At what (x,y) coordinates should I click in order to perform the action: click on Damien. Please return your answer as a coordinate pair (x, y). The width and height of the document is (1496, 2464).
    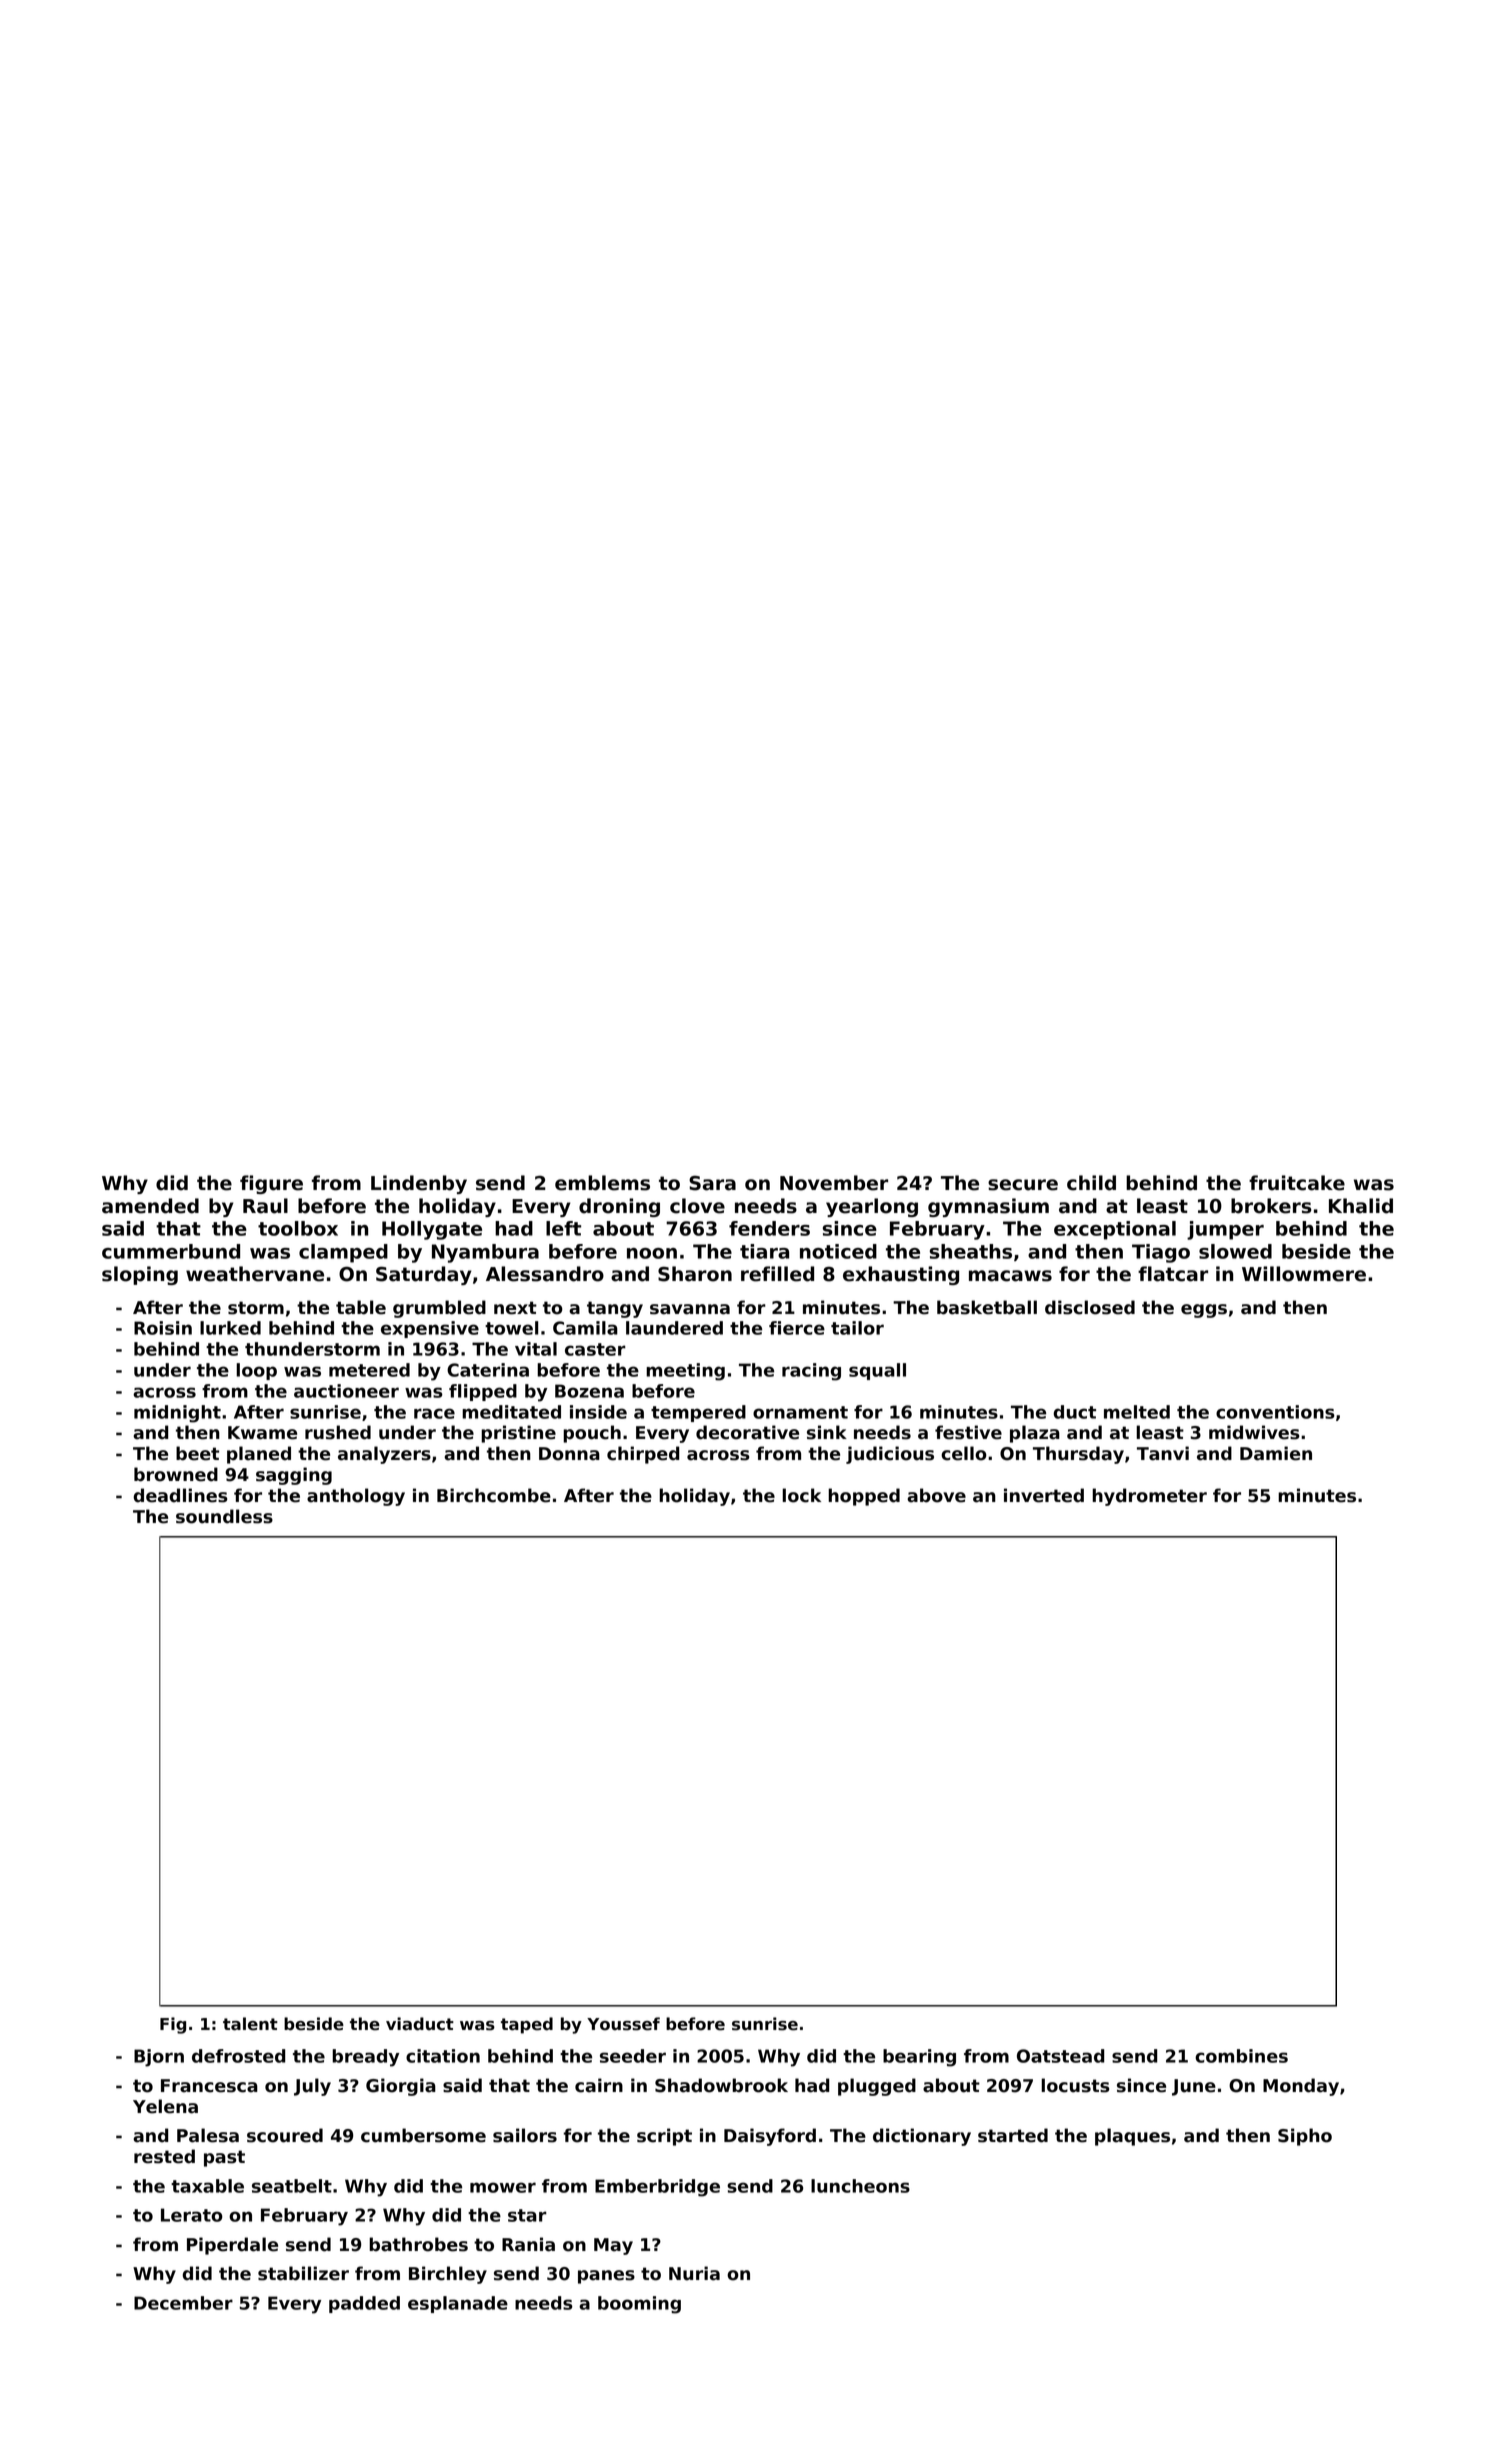
    Looking at the image, I should click on (1276, 1453).
